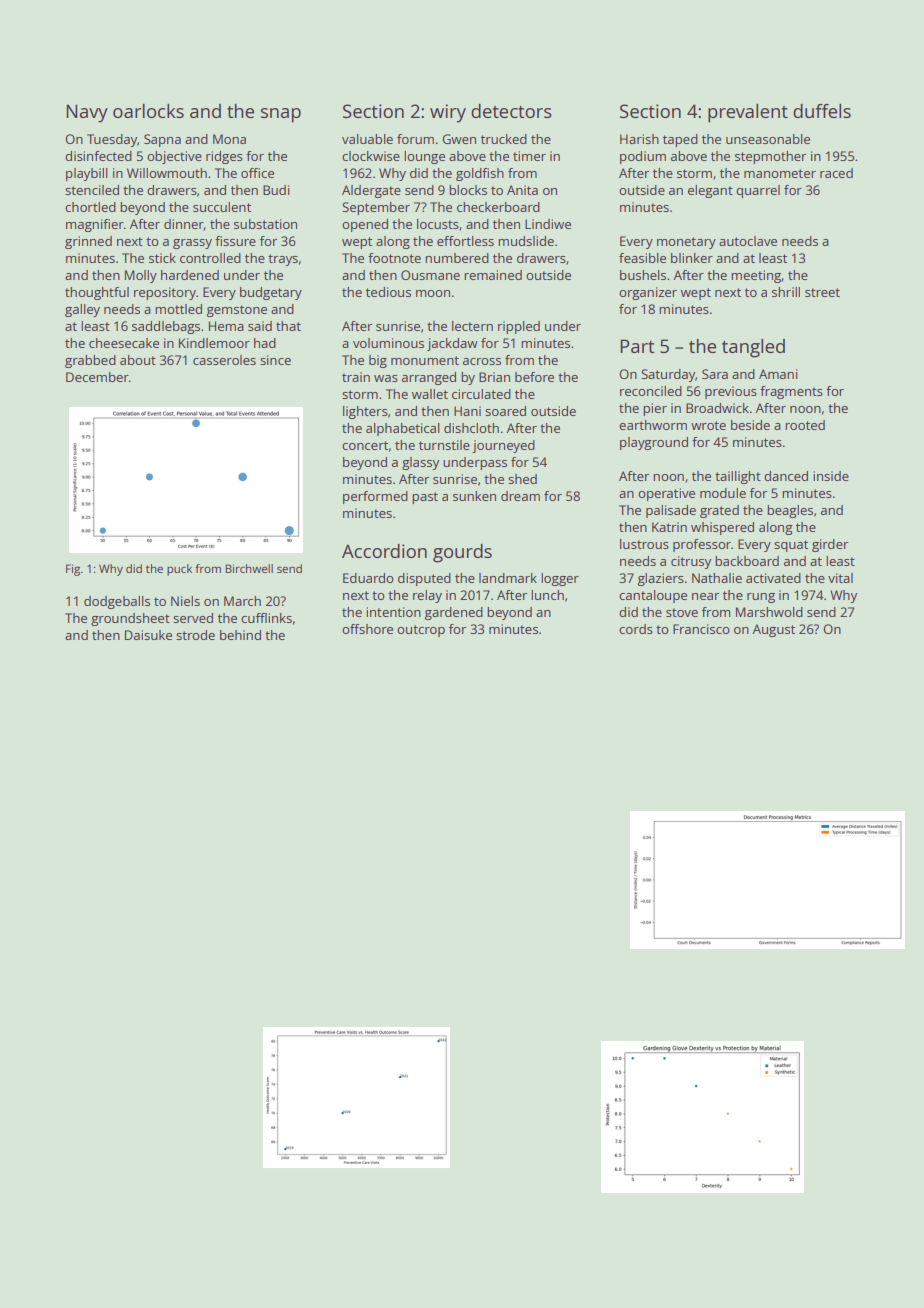  Describe the element at coordinates (769, 612) in the image. I see `Marshwold` at that location.
